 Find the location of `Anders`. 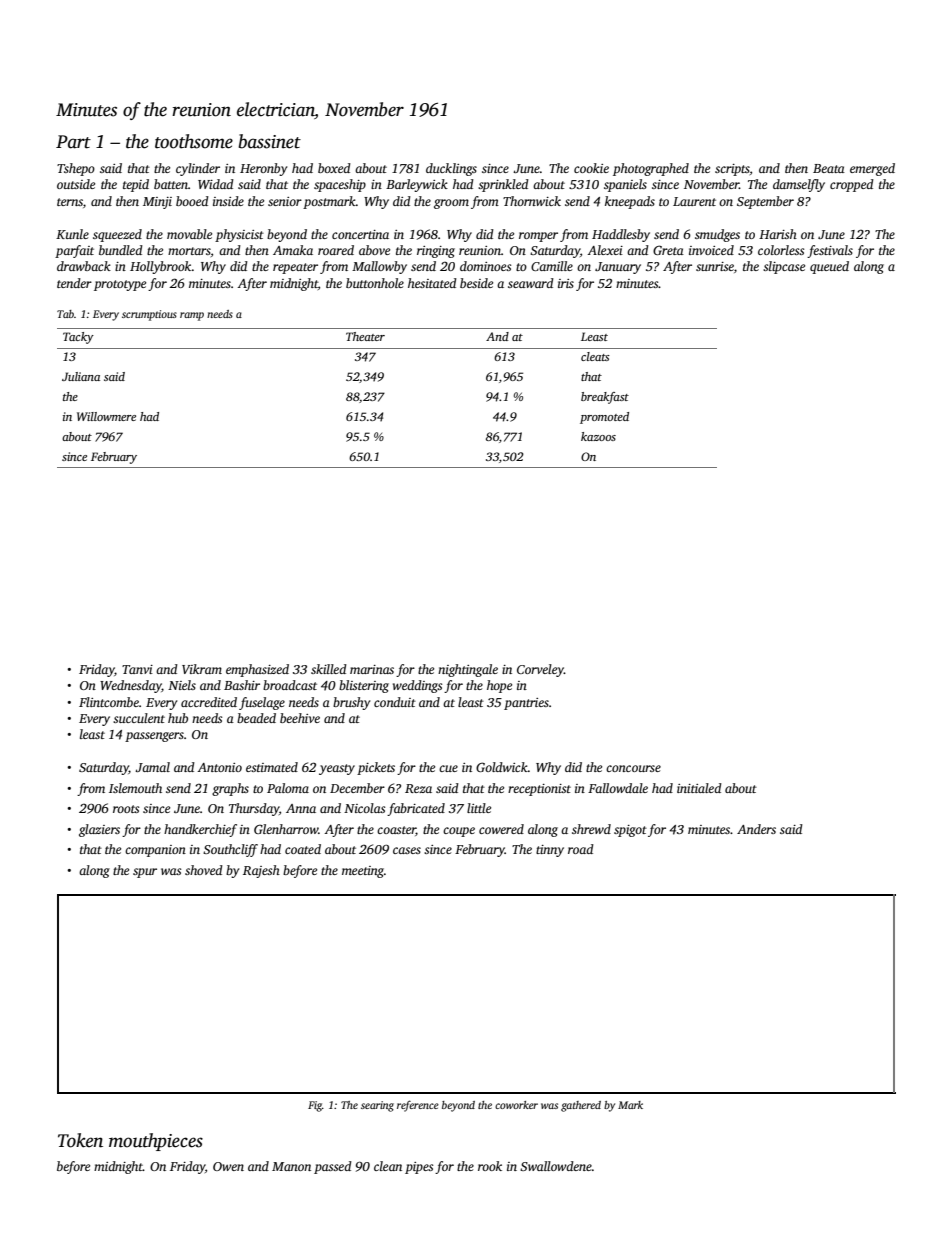

Anders is located at coordinates (756, 829).
